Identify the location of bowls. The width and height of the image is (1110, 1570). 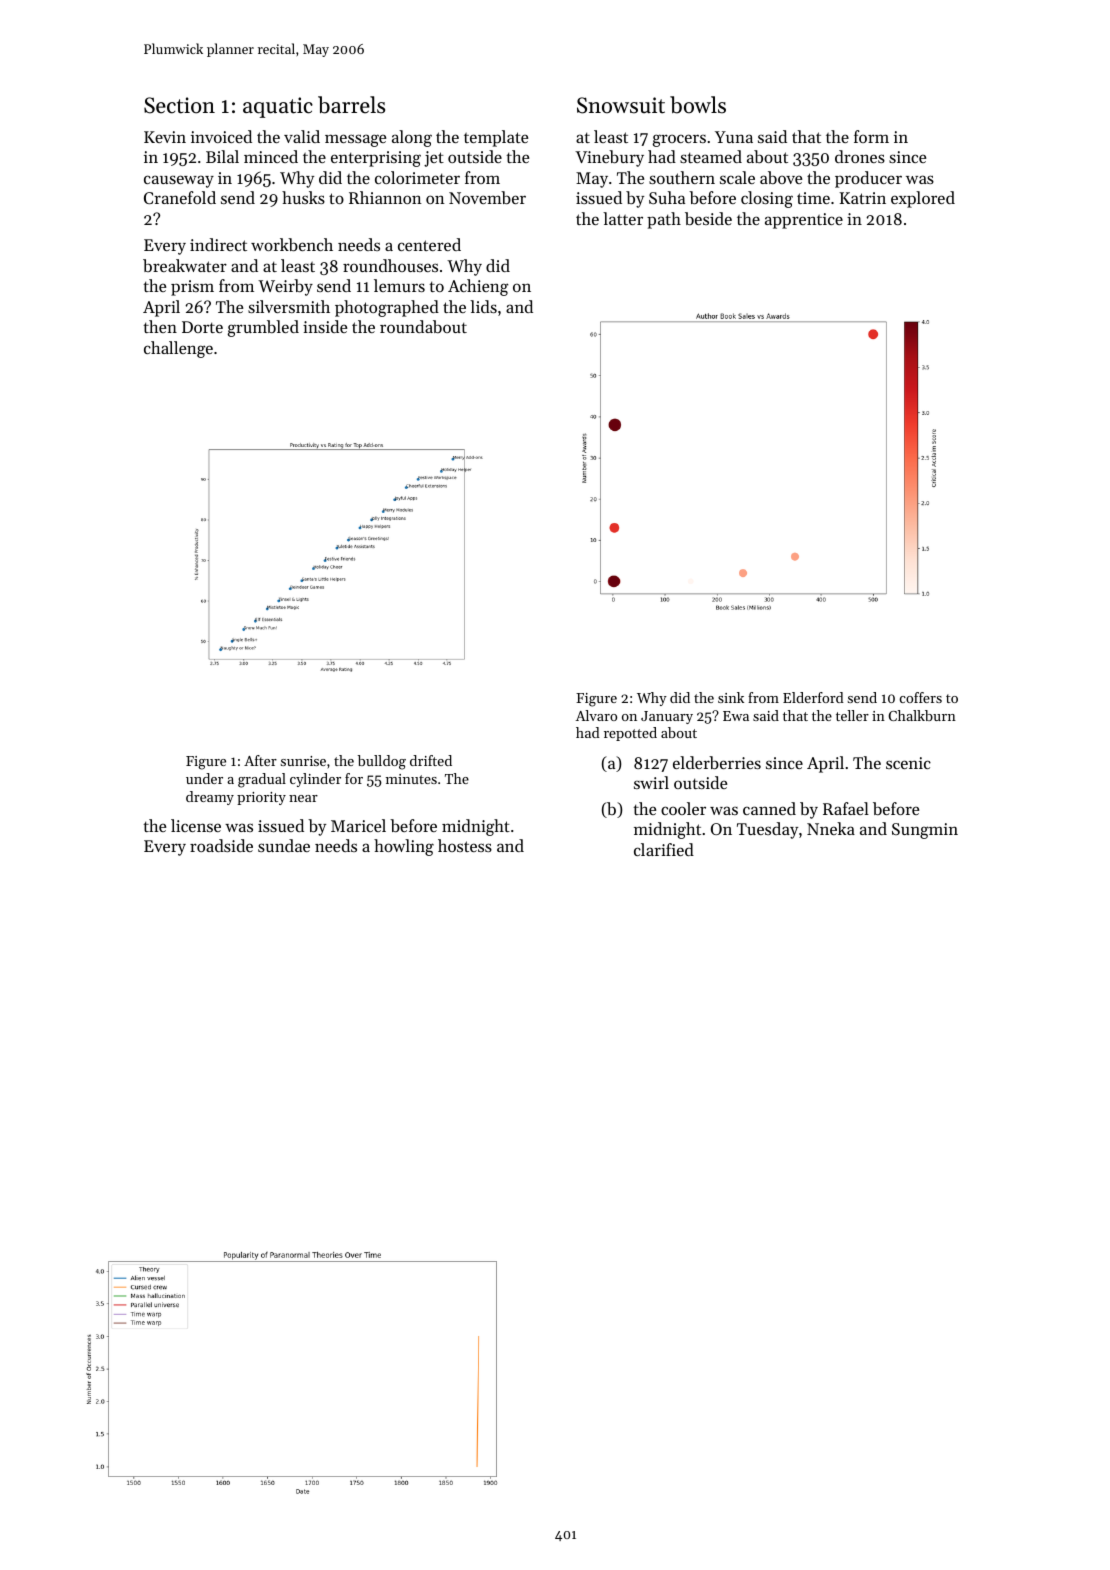
(698, 105).
